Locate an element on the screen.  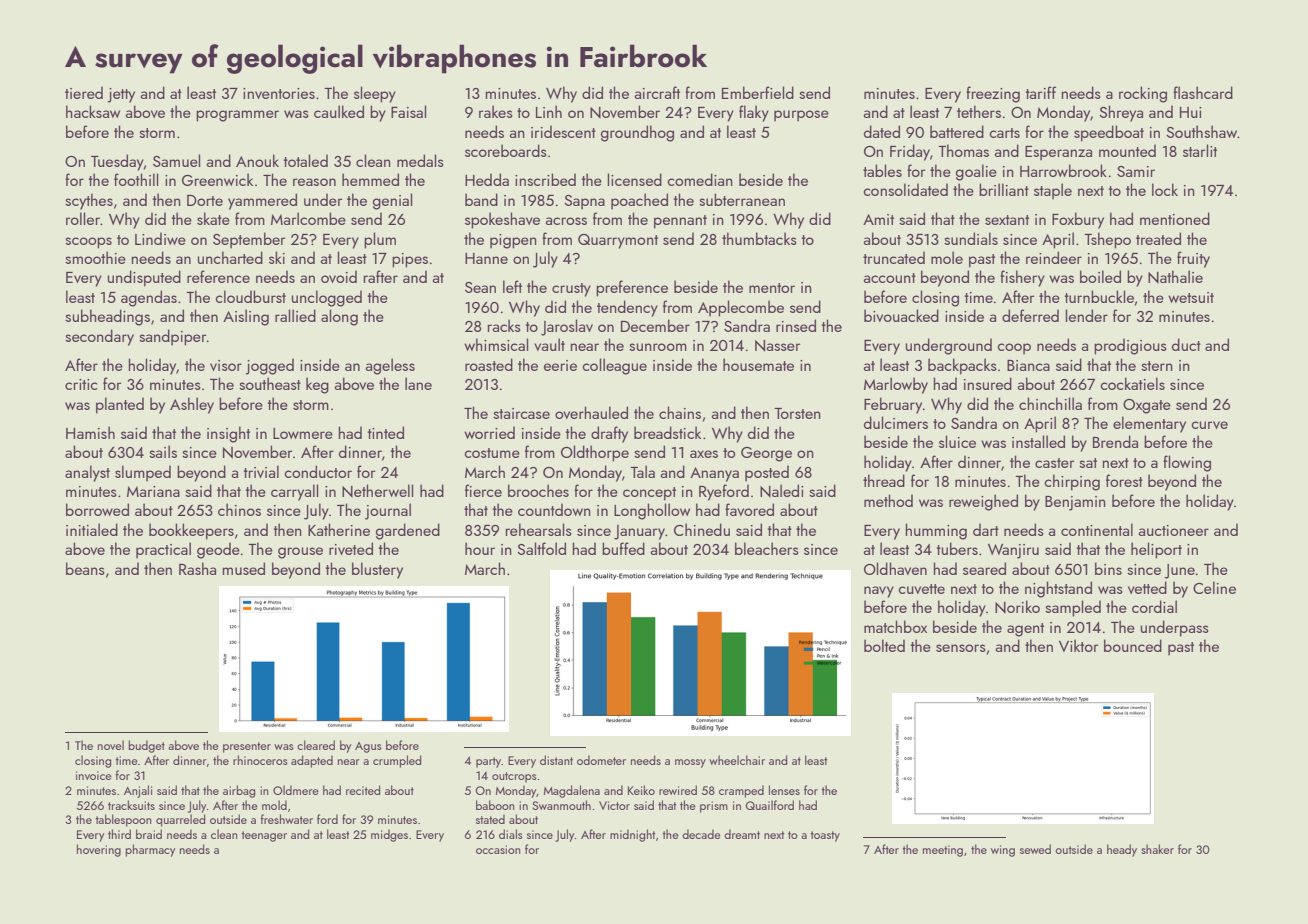
Quarrymont is located at coordinates (618, 241).
